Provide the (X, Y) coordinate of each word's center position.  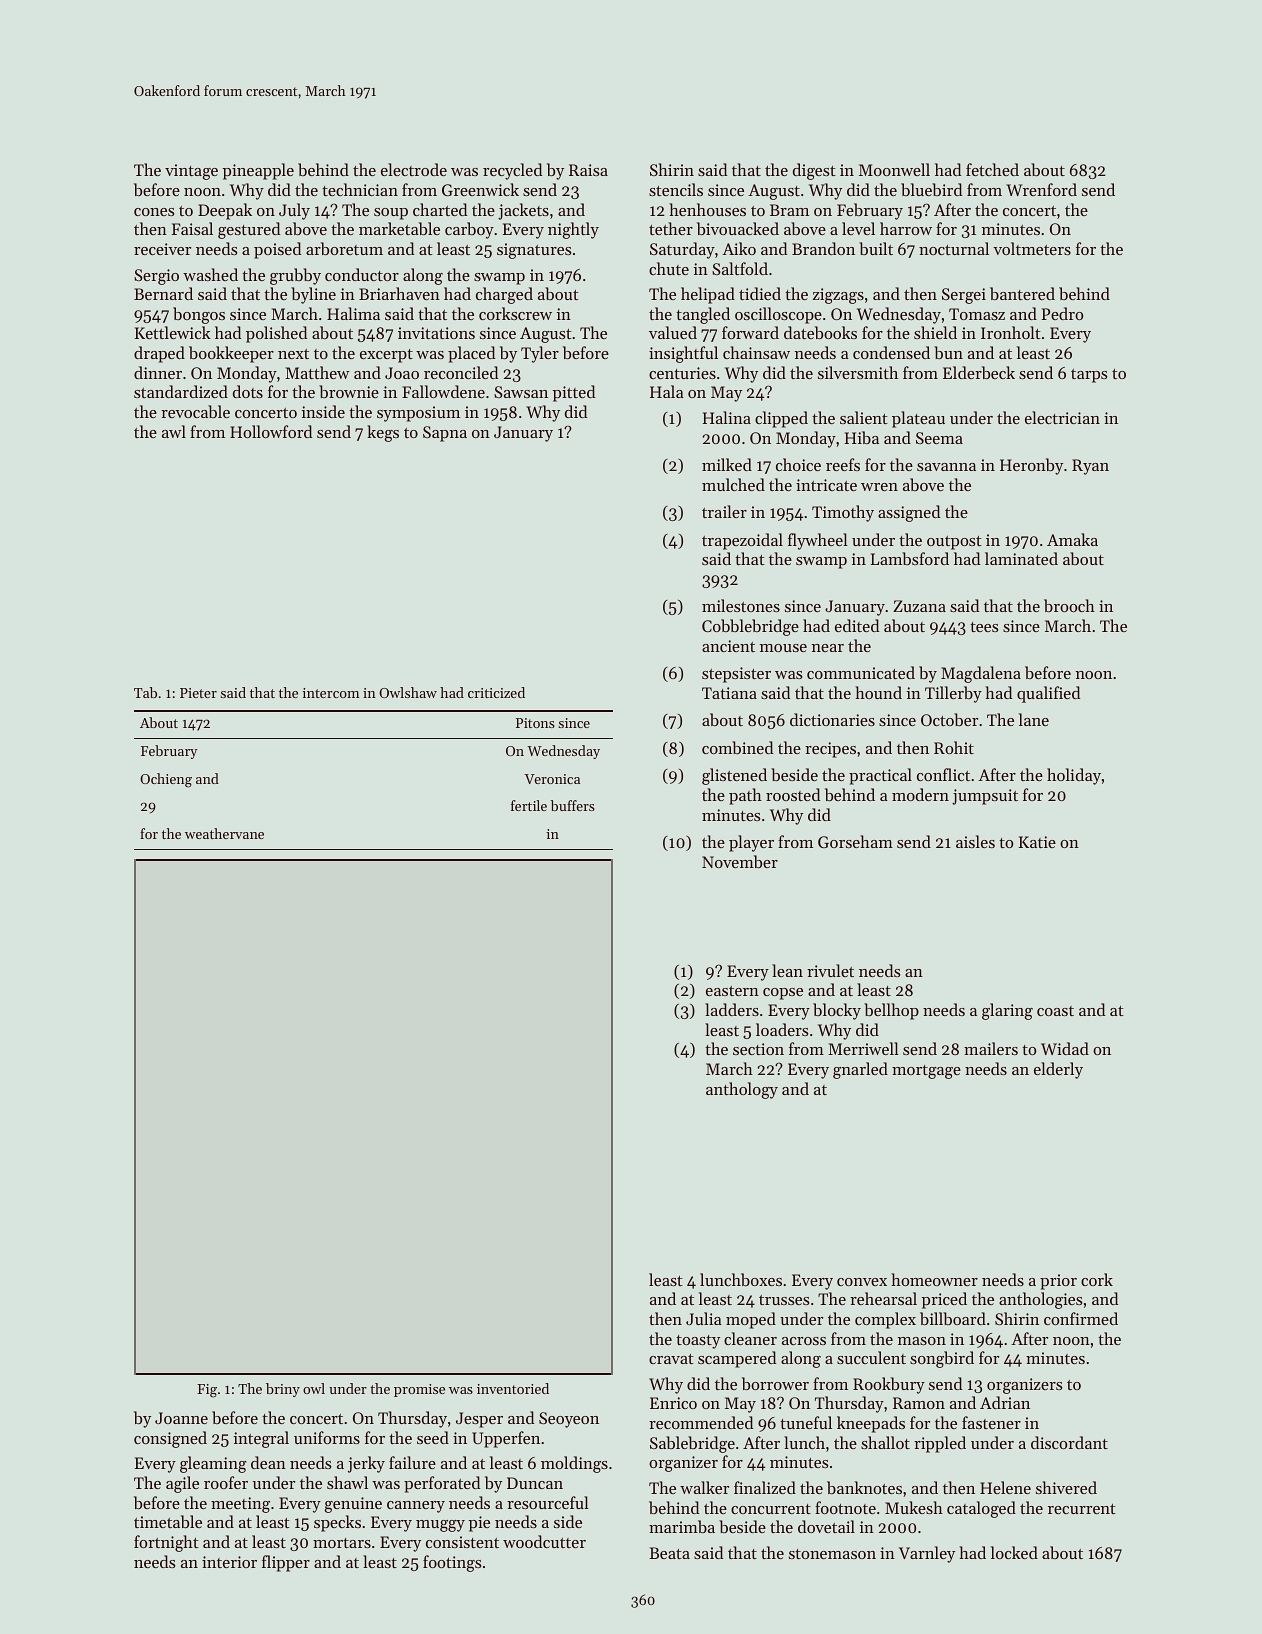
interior (229, 1562)
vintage (191, 172)
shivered (1066, 1487)
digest (814, 171)
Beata (669, 1553)
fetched (992, 169)
